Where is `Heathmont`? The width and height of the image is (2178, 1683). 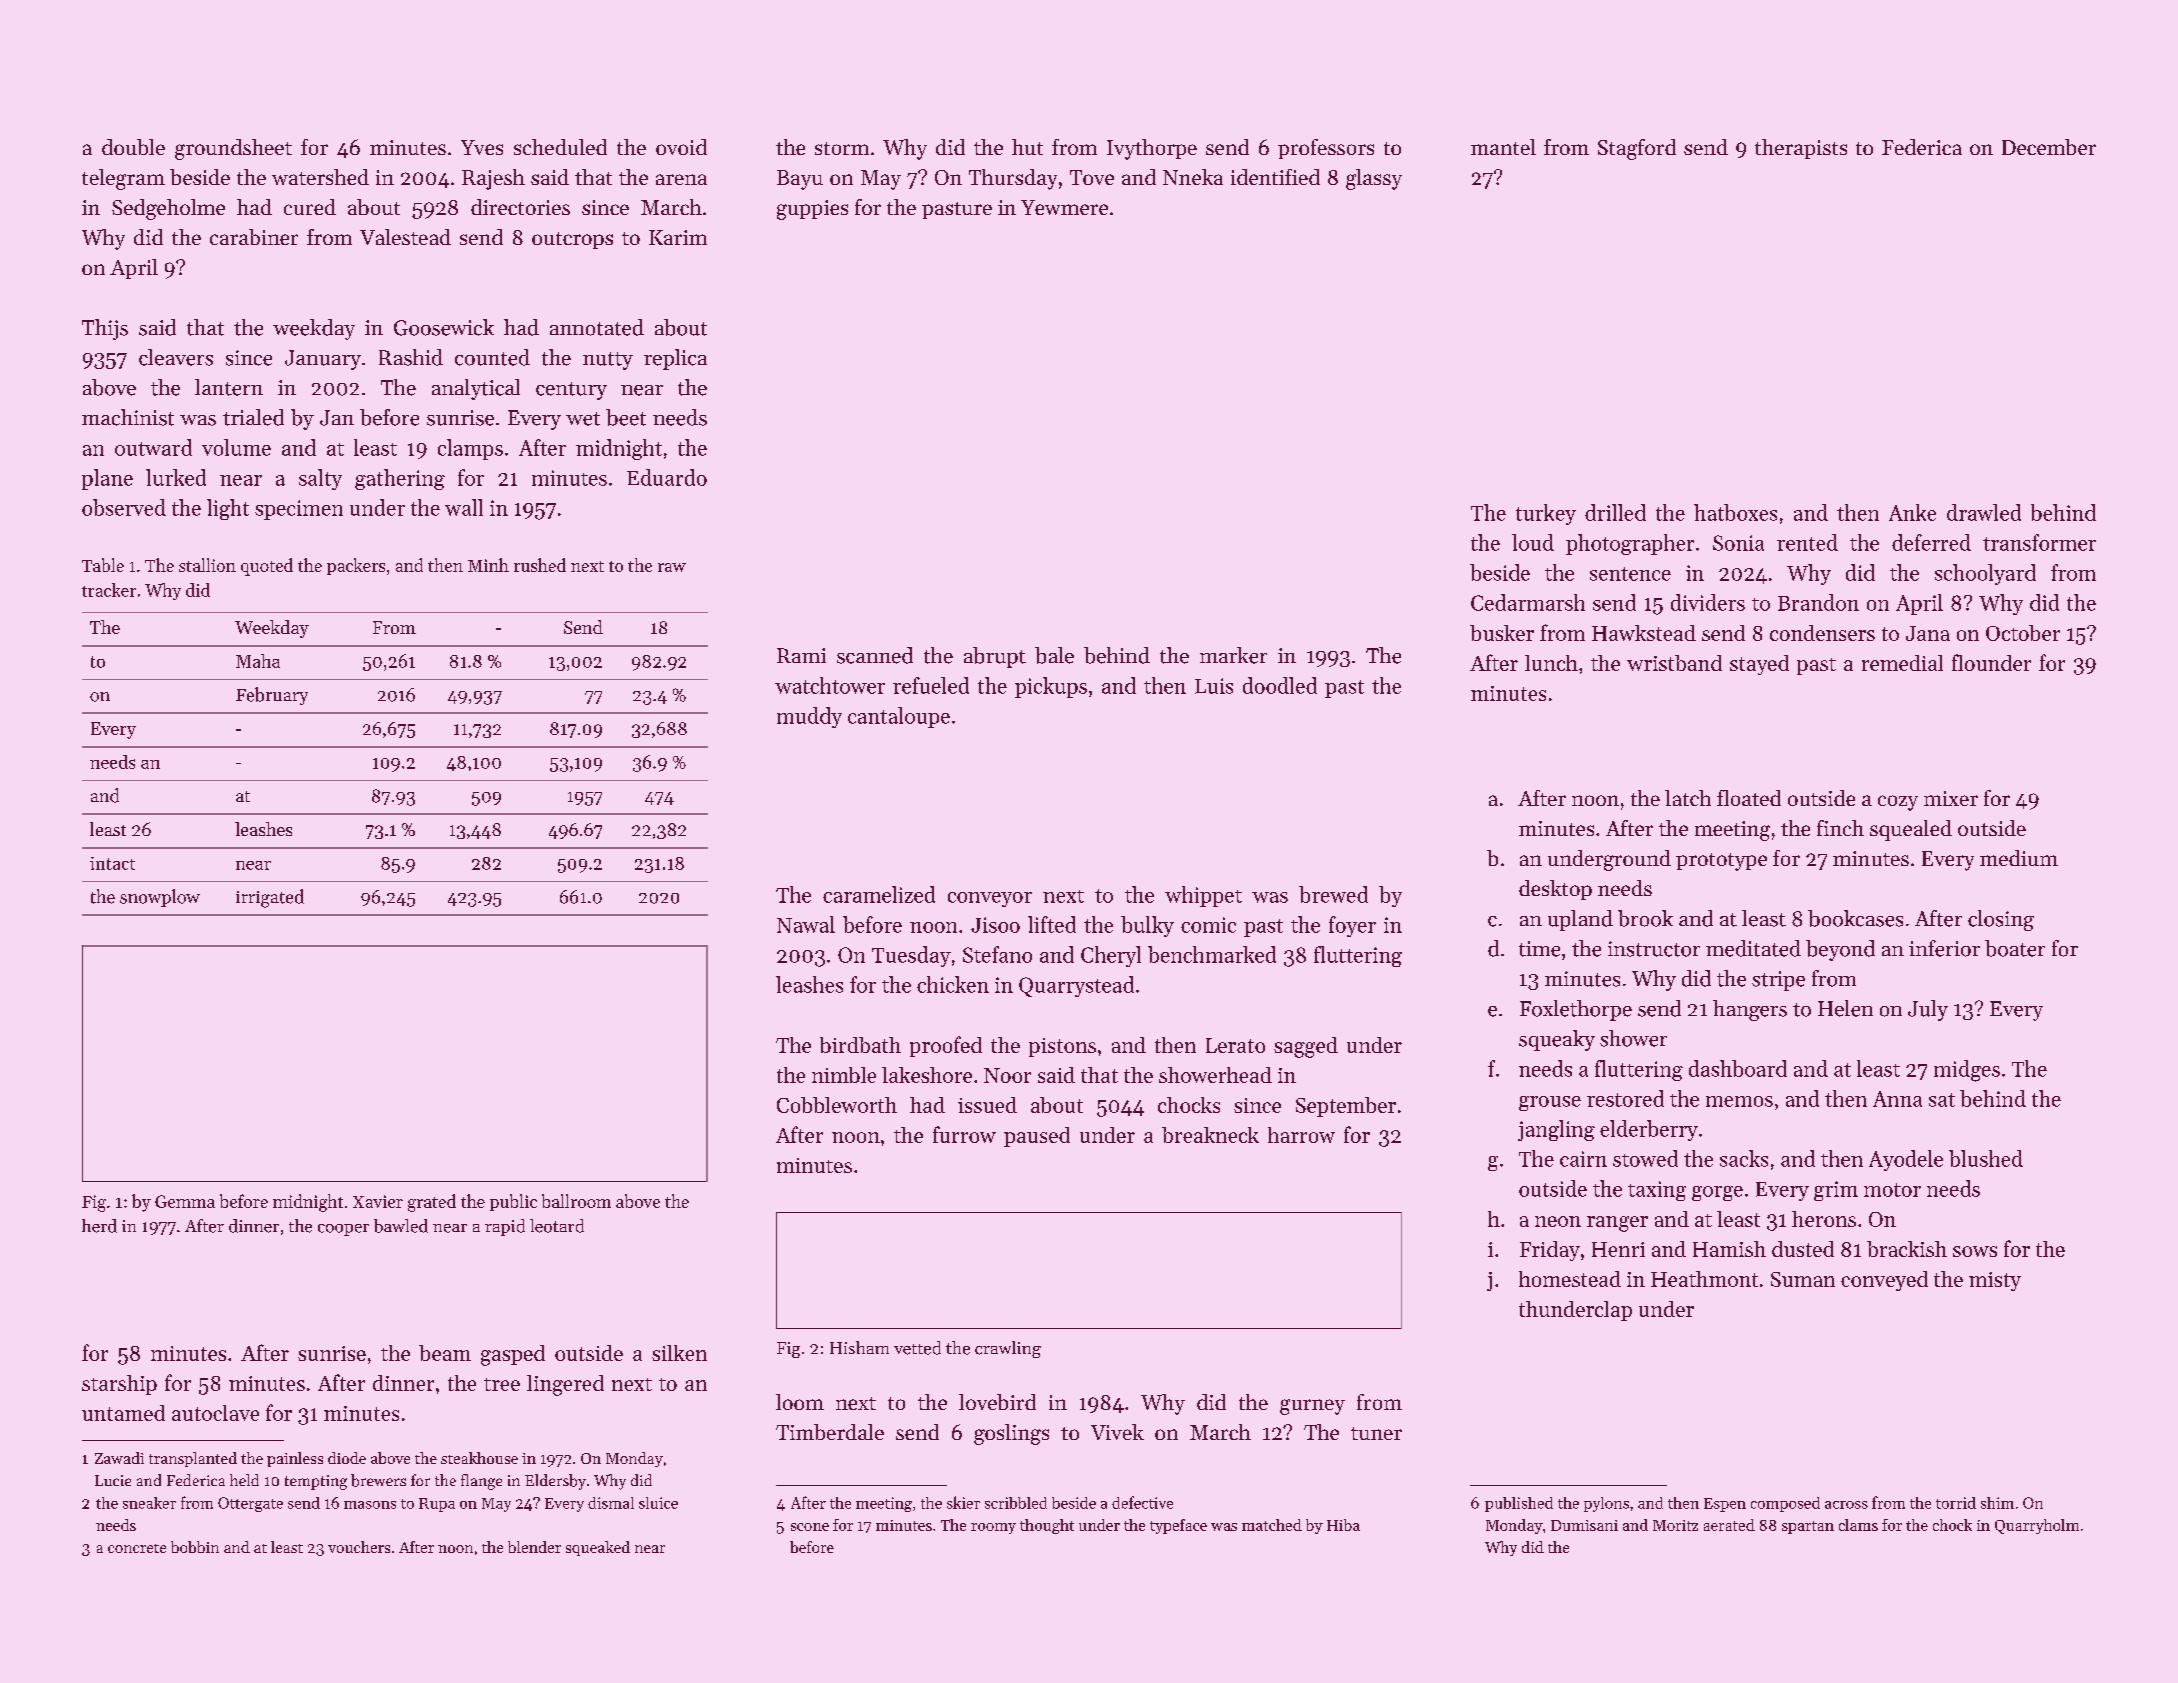
Heathmont is located at coordinates (1704, 1279).
